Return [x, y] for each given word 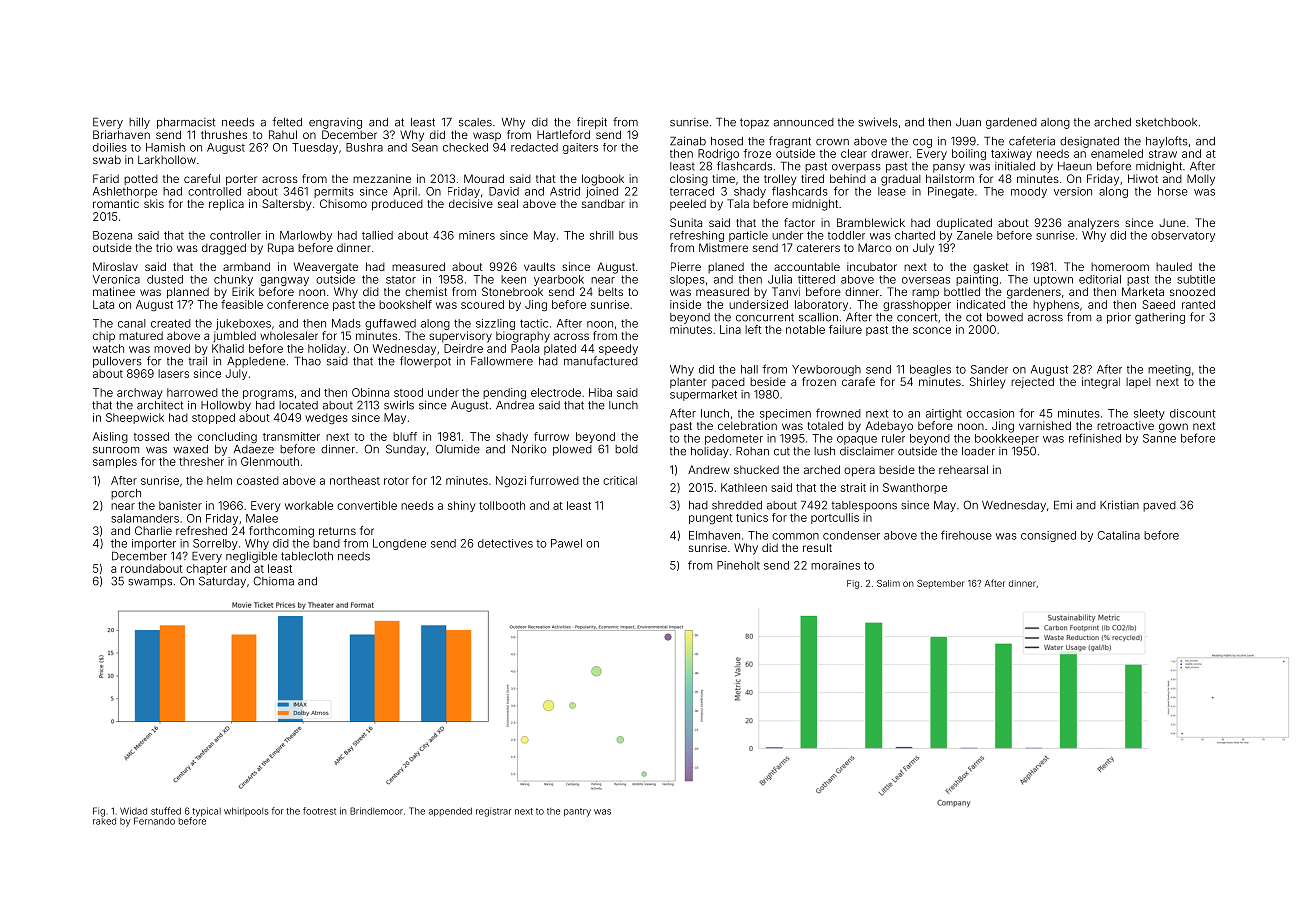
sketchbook [1166, 122]
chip [104, 336]
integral [1101, 383]
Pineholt [738, 565]
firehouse [966, 535]
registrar [494, 812]
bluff [405, 436]
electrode [556, 392]
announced [804, 122]
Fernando [154, 821]
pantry [577, 812]
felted [287, 122]
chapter [206, 569]
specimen [785, 414]
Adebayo [889, 427]
